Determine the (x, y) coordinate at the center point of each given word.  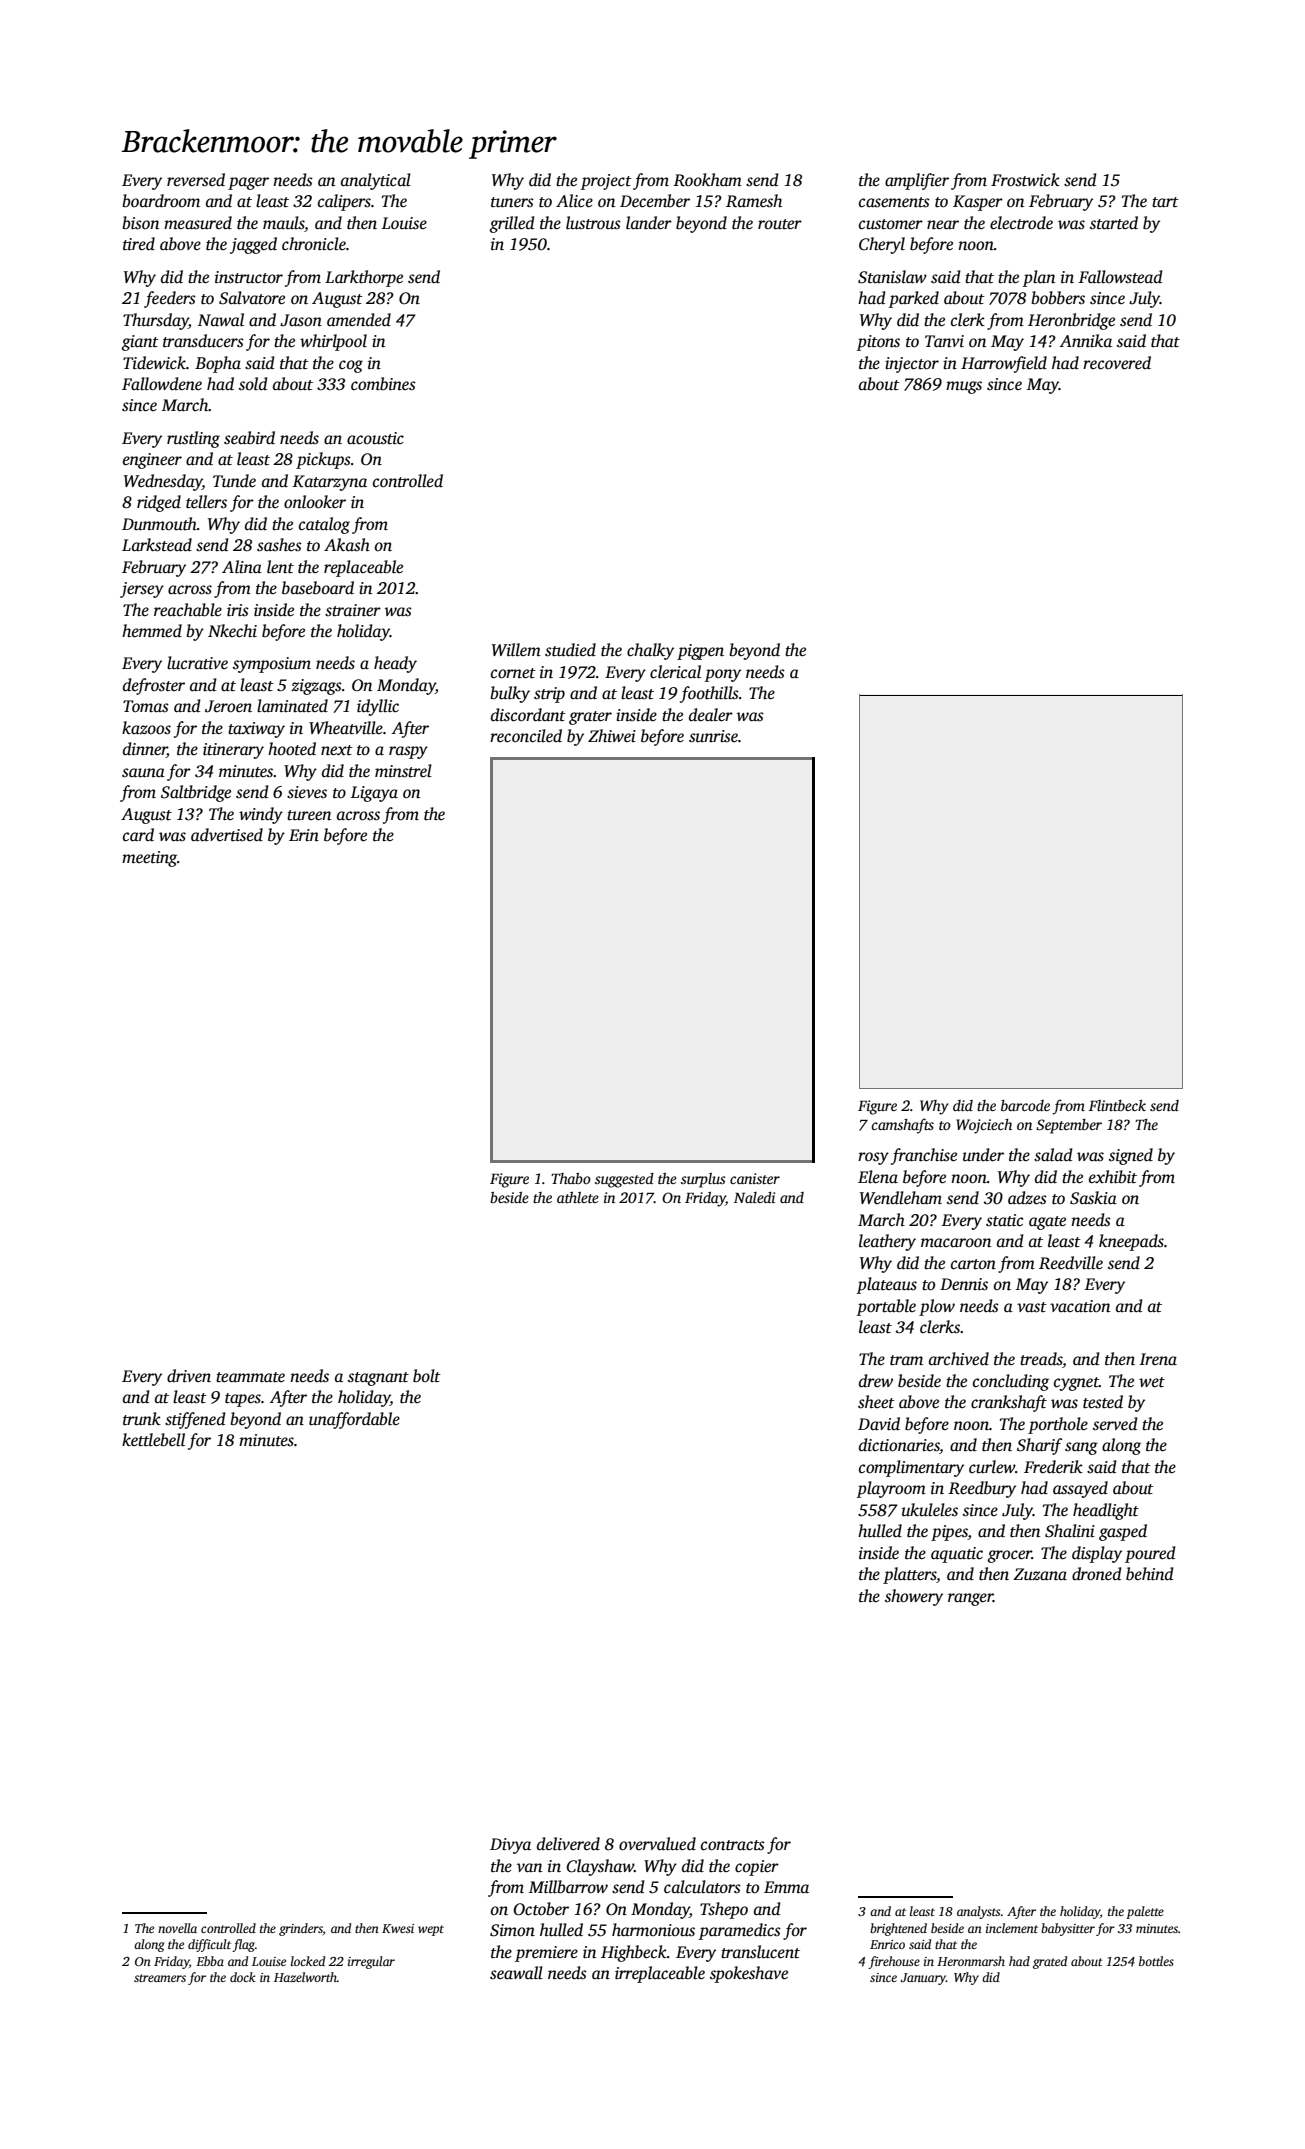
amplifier (917, 181)
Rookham (707, 179)
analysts (978, 1912)
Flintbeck (1117, 1105)
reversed (196, 180)
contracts (733, 1845)
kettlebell (153, 1440)
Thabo (571, 1178)
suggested (624, 1180)
